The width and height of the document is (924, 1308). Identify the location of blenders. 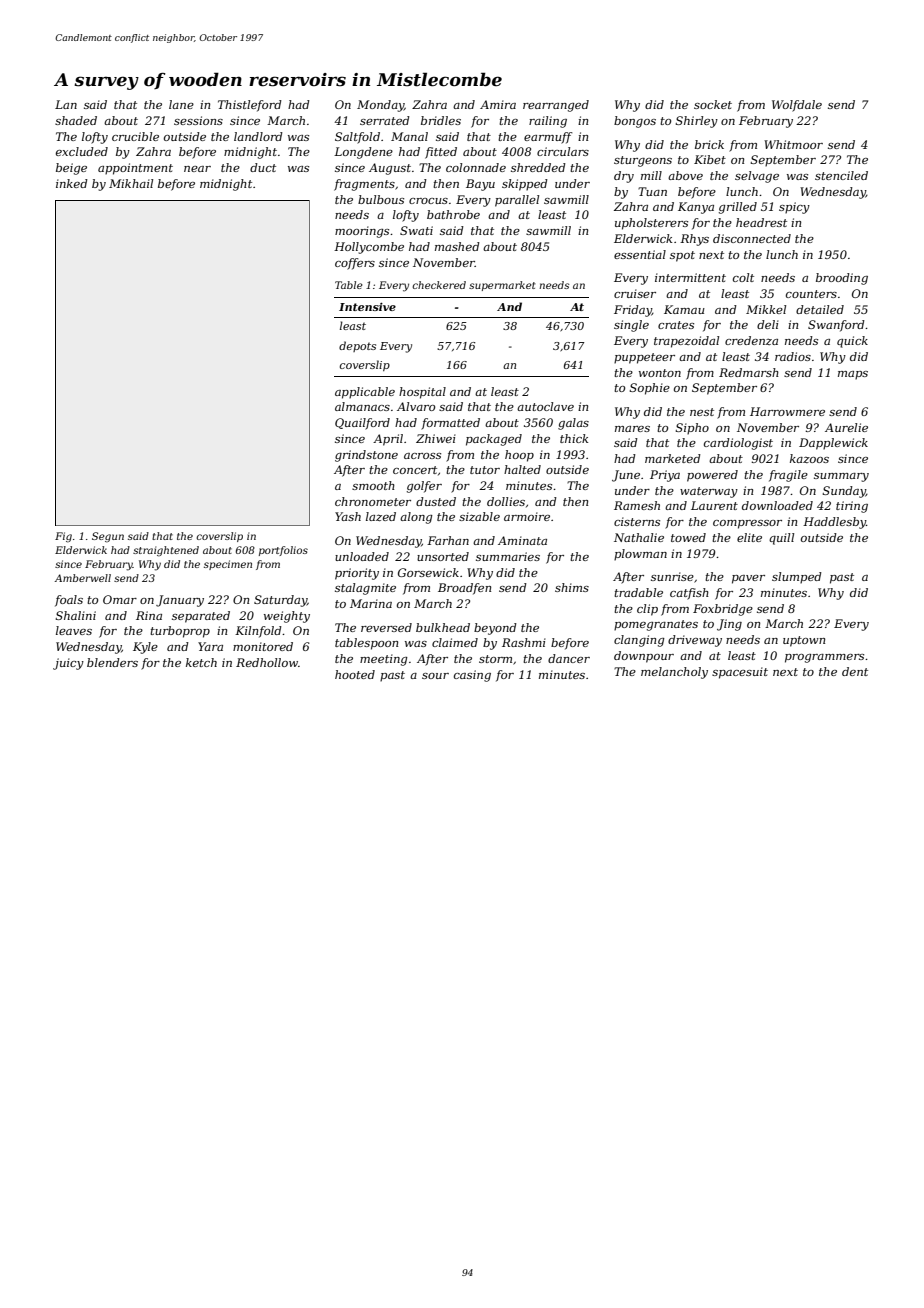
(112, 662).
